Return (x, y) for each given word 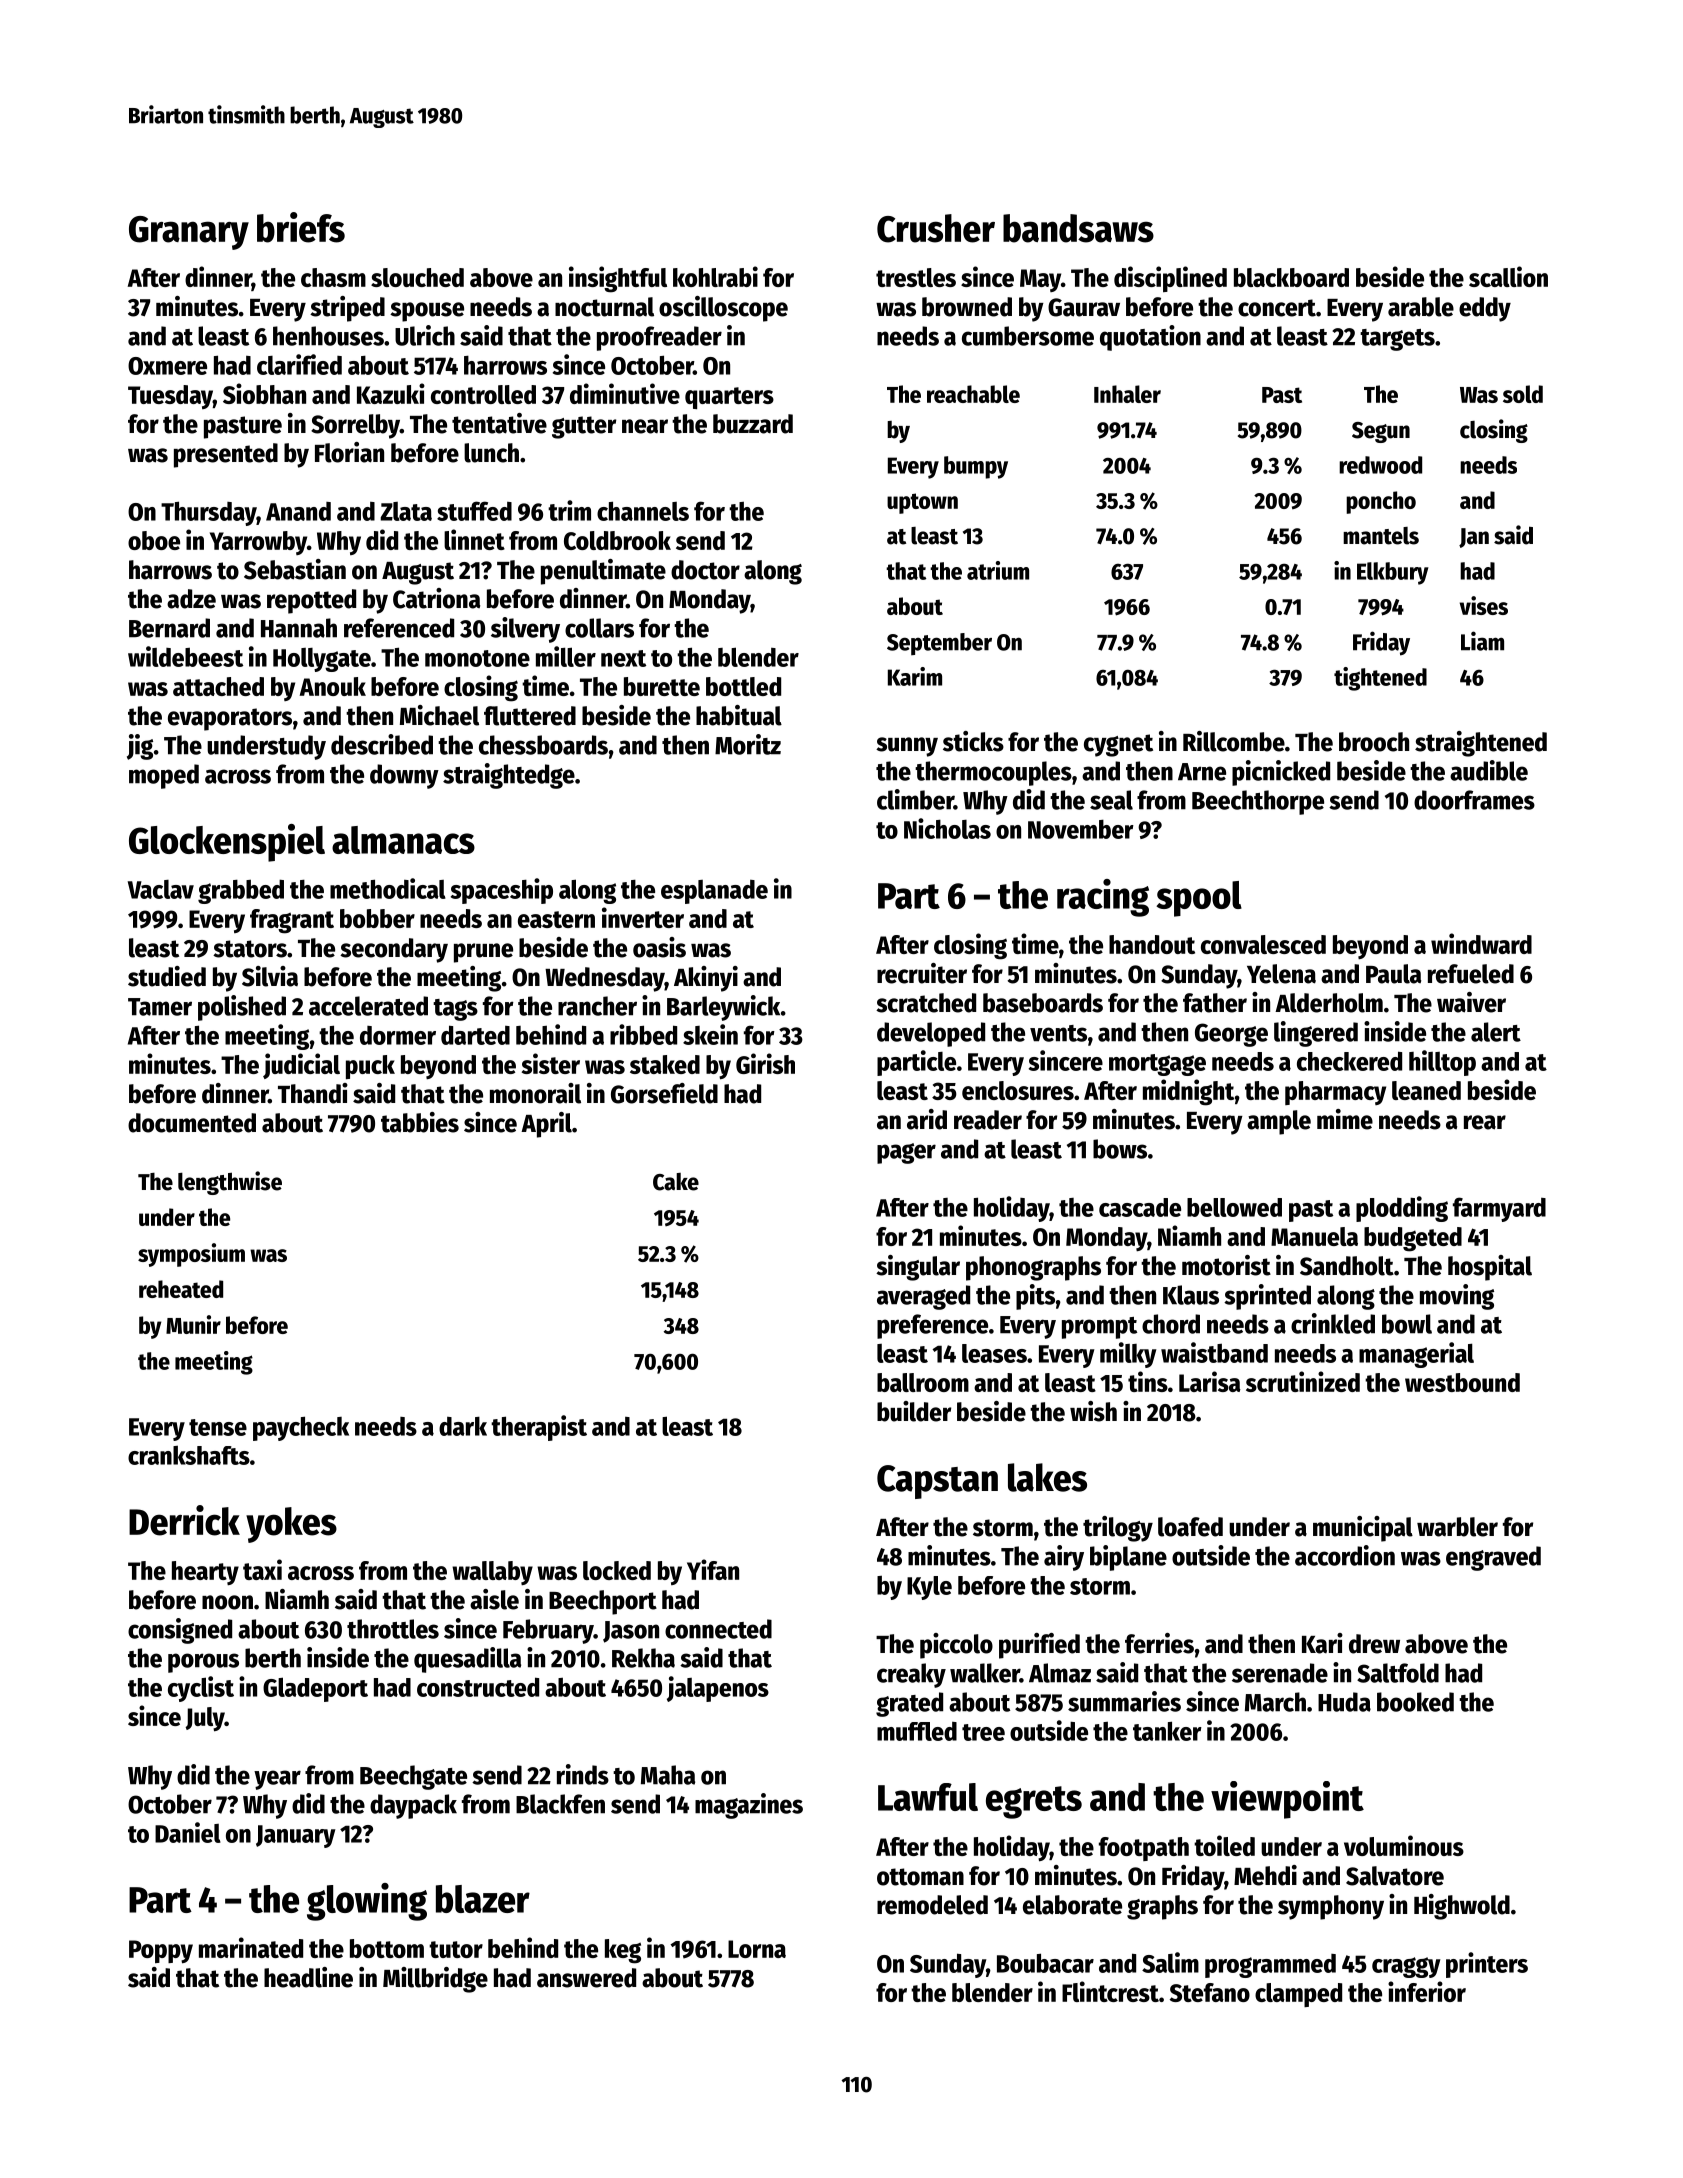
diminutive (625, 393)
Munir (193, 1324)
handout (1152, 944)
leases (994, 1353)
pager (906, 1153)
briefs (301, 227)
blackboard (1291, 277)
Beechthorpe (1258, 802)
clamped (1298, 1995)
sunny (907, 747)
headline (308, 1977)
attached (218, 686)
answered (586, 1978)
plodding (1402, 1209)
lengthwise (230, 1183)
